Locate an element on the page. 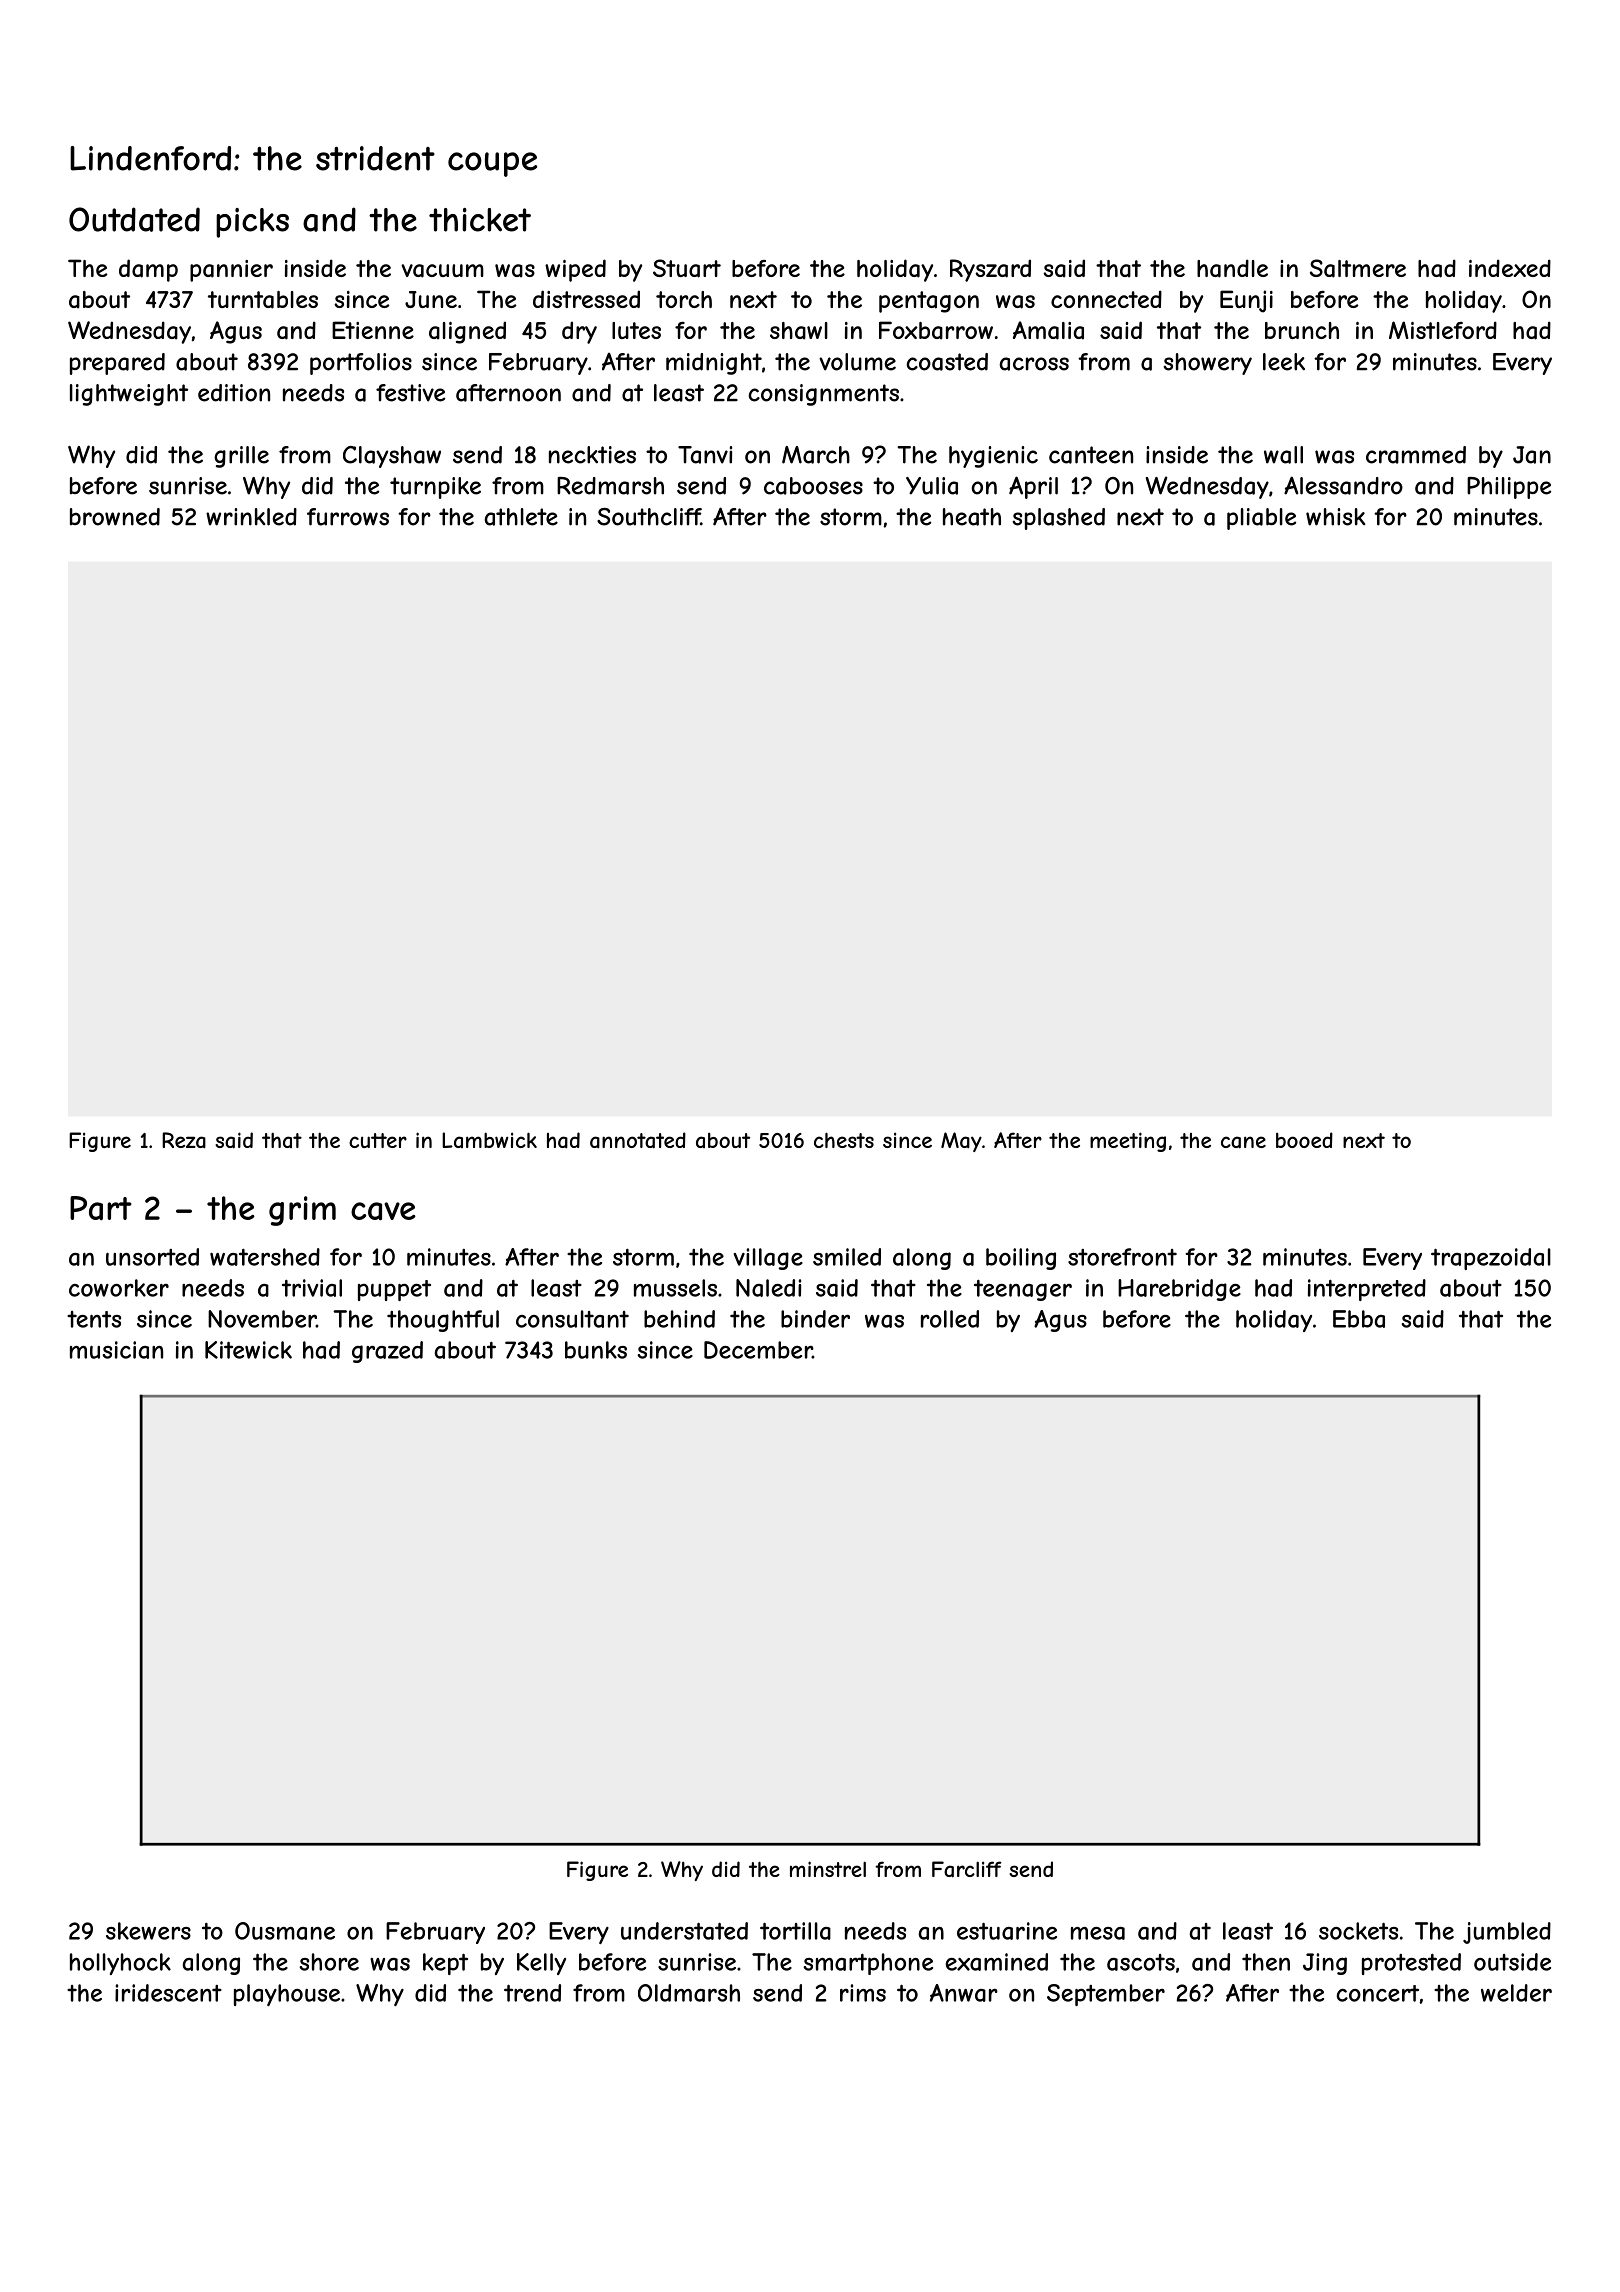 This image has width=1620, height=2292. trend is located at coordinates (532, 1993).
